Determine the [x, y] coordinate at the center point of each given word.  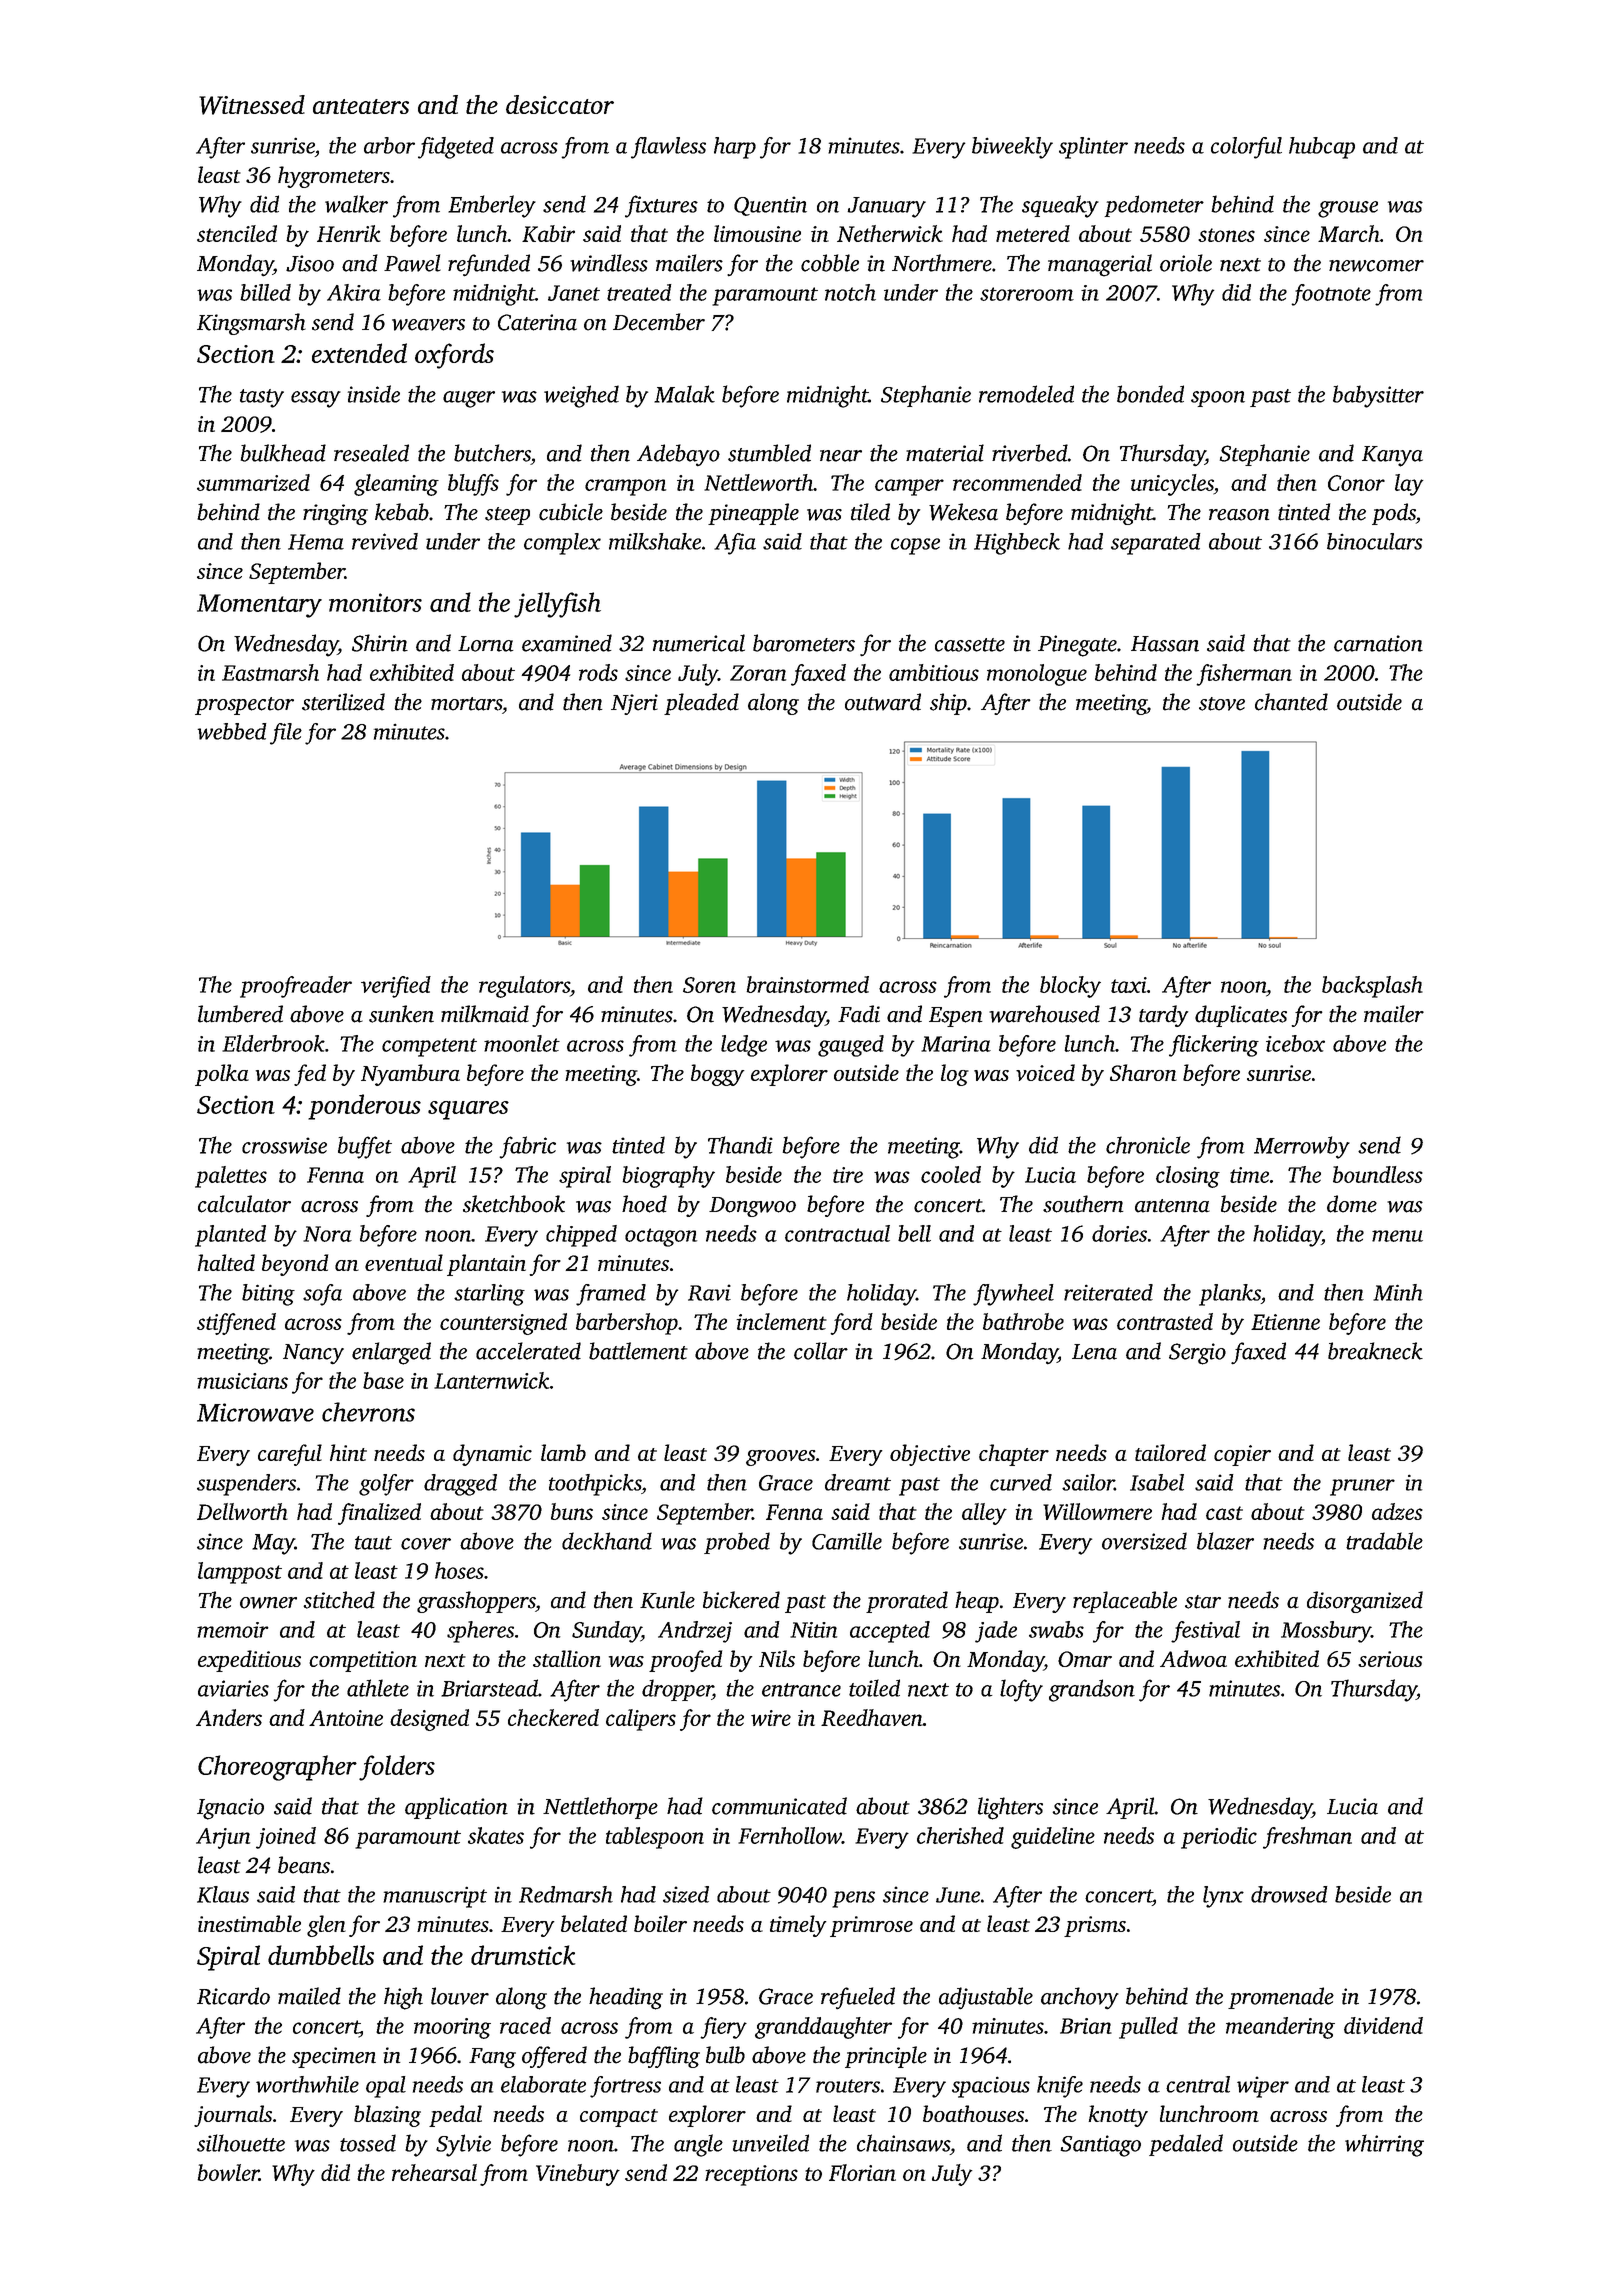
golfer [386, 1485]
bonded [1150, 394]
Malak [684, 394]
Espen [956, 1017]
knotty [1118, 2116]
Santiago [1100, 2146]
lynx [1223, 1897]
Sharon [1143, 1072]
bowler [228, 2172]
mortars [466, 704]
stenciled [237, 233]
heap [977, 1602]
